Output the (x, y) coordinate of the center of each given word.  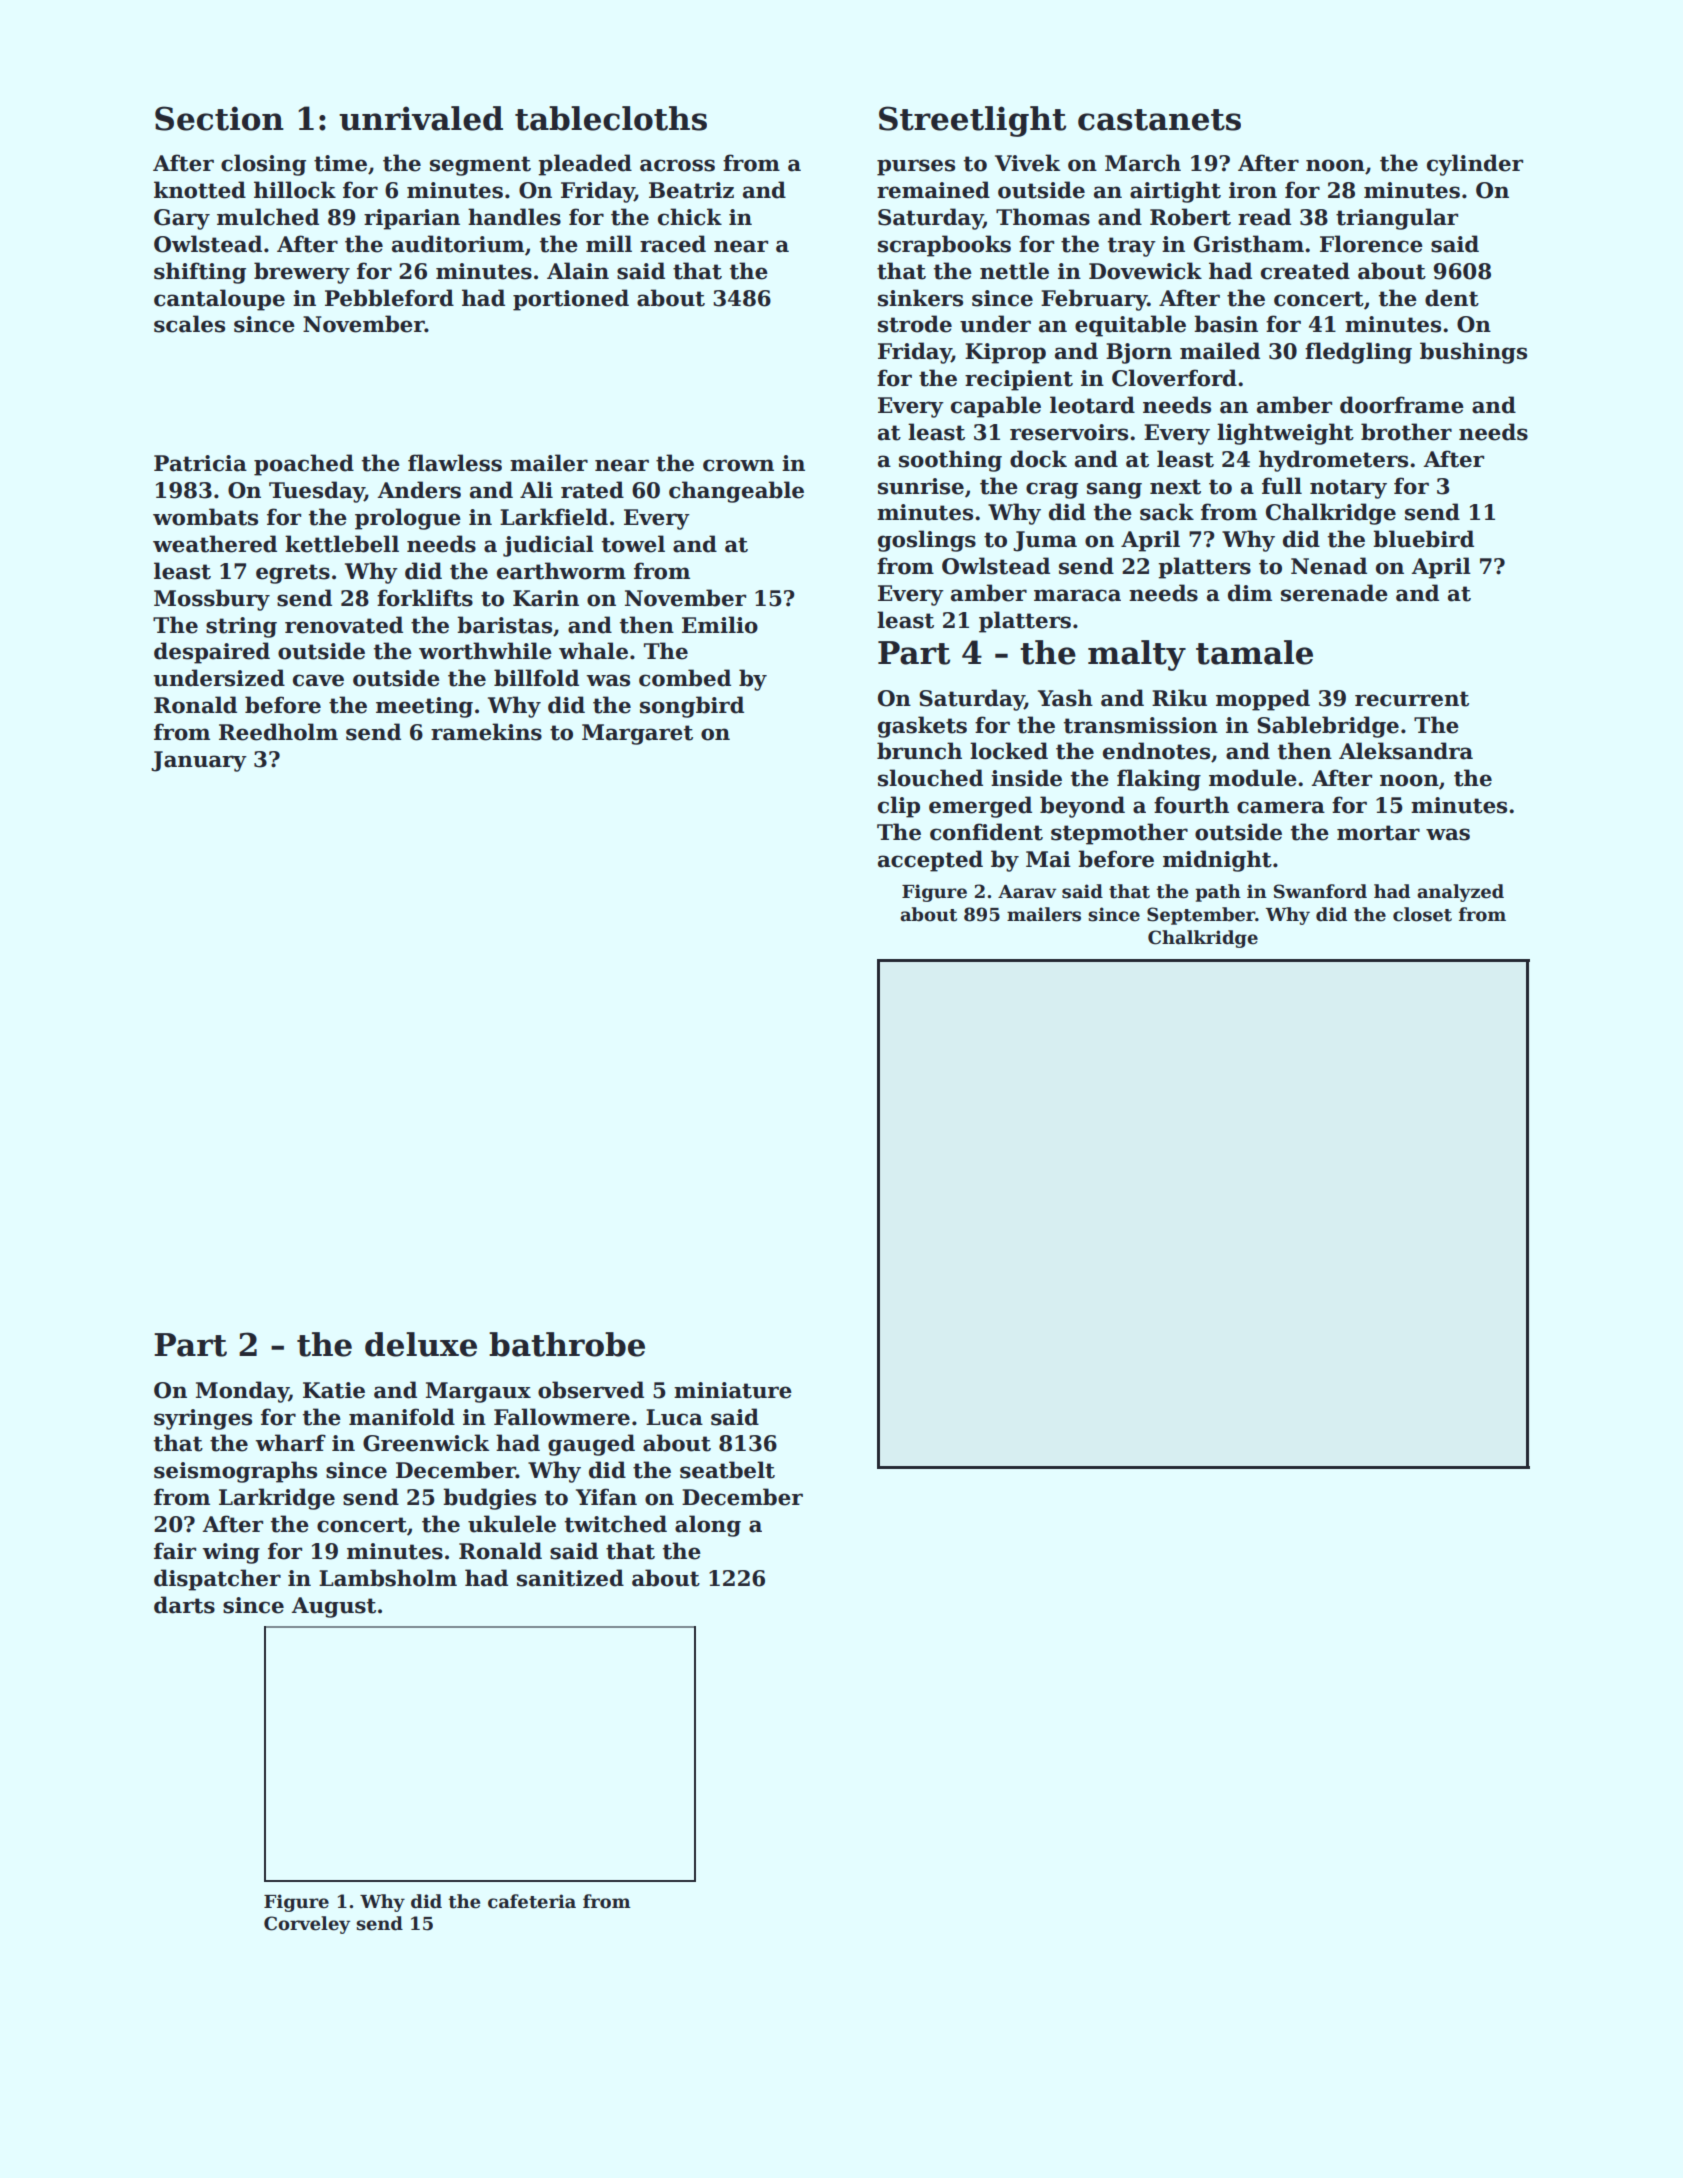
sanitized (570, 1578)
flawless (455, 463)
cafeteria (532, 1901)
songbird (692, 707)
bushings (1473, 353)
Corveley (307, 1925)
